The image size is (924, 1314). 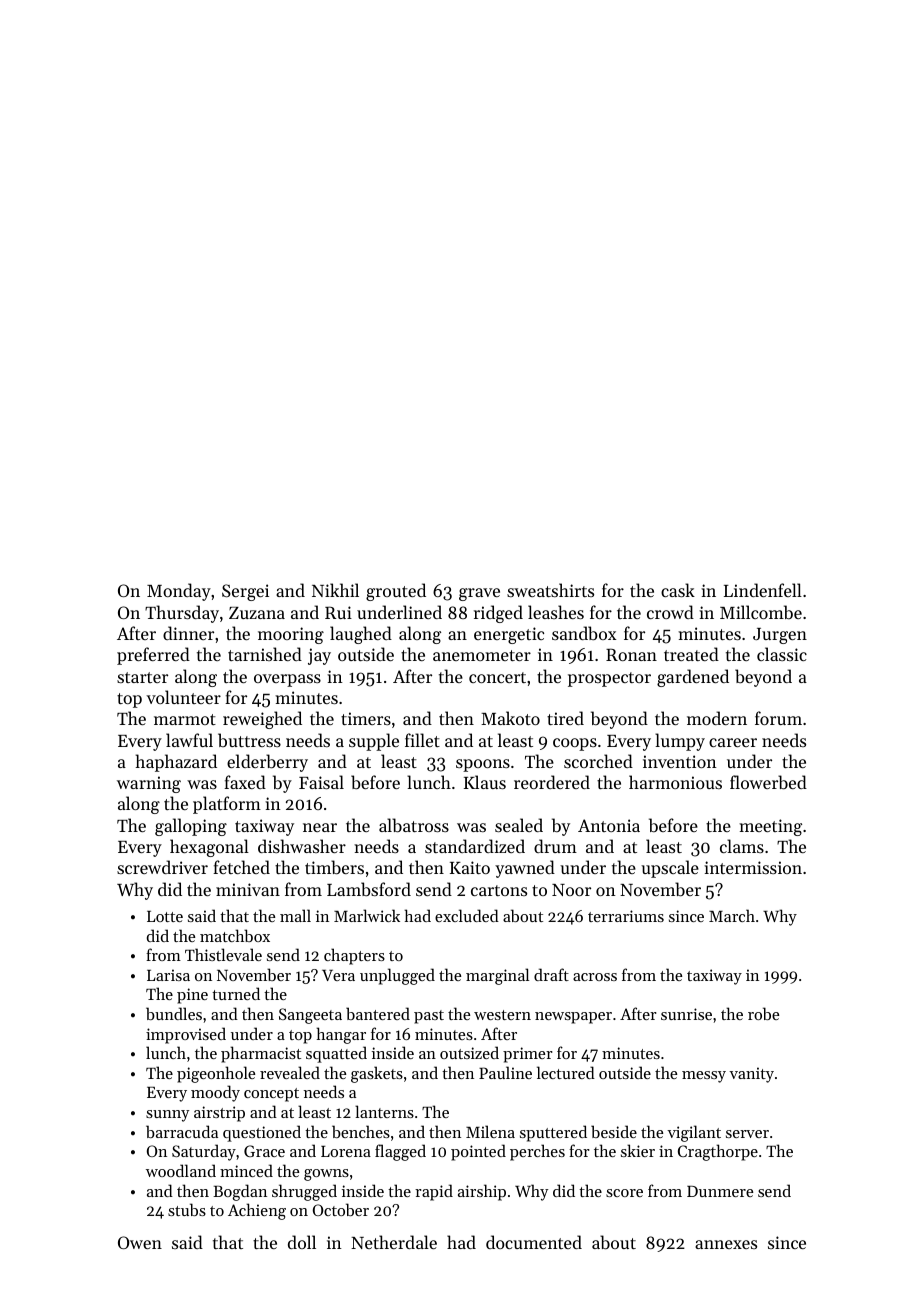 What do you see at coordinates (479, 594) in the image?
I see `grave` at bounding box center [479, 594].
